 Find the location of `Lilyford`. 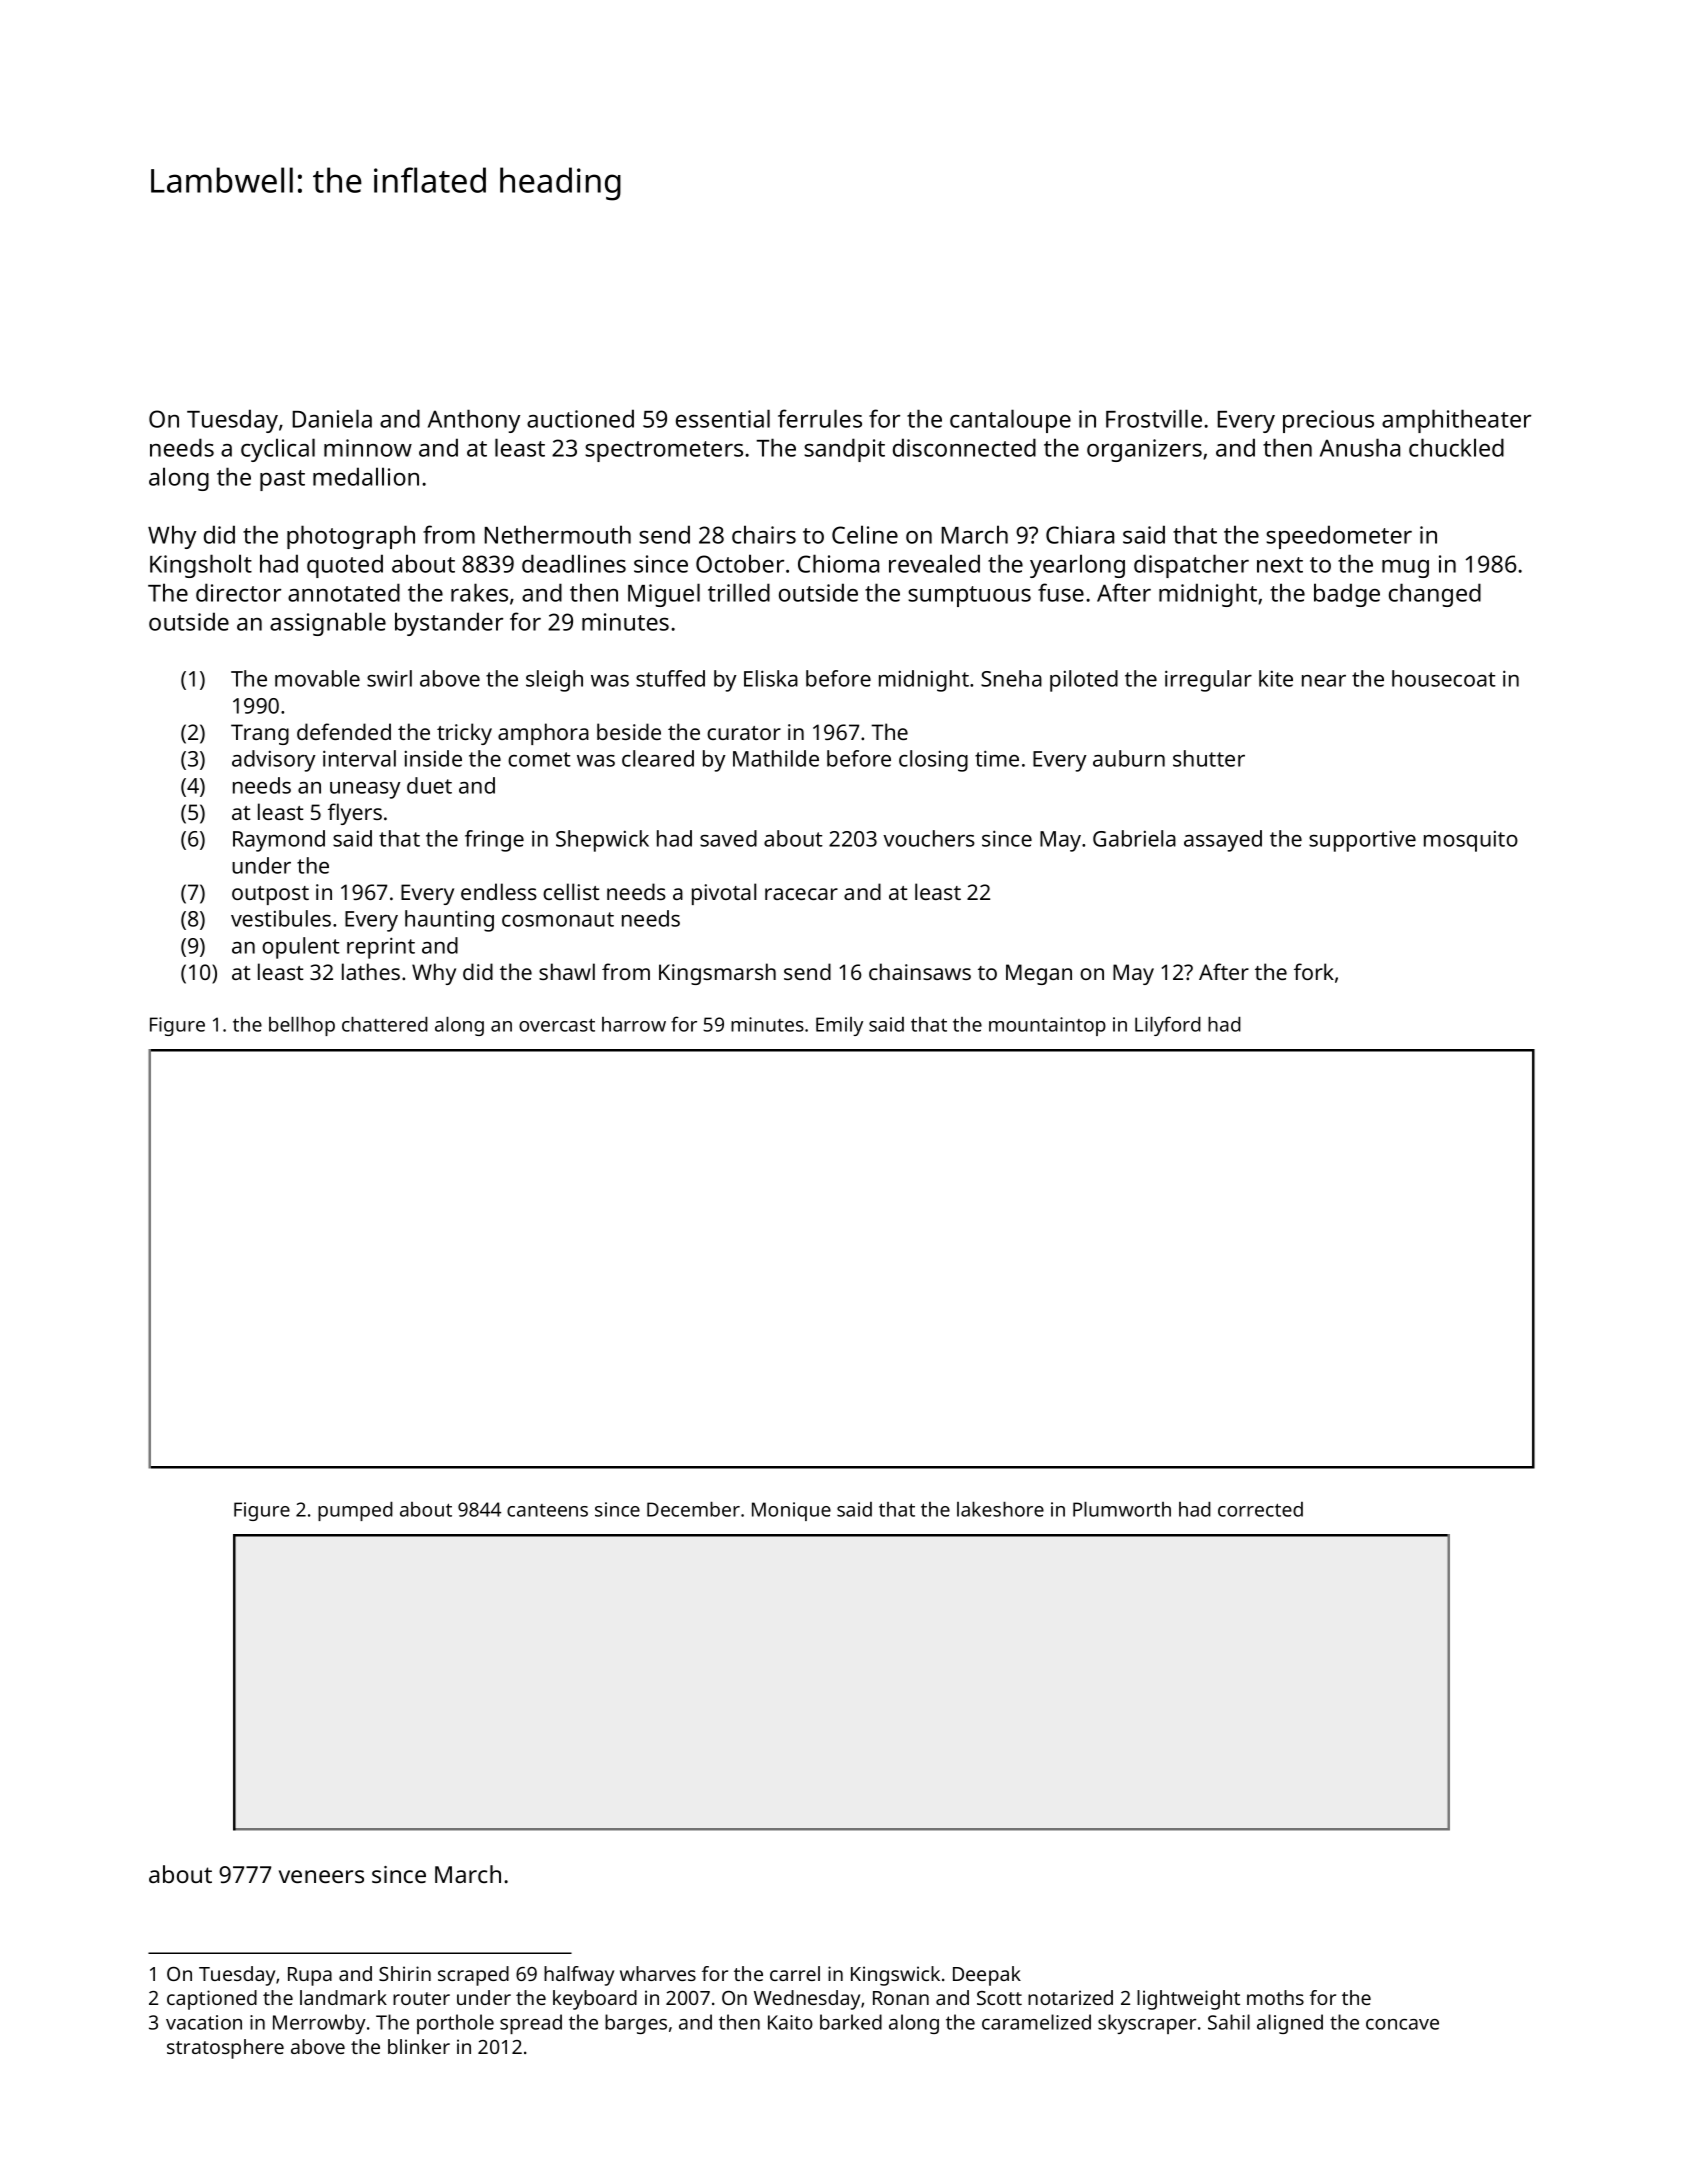

Lilyford is located at coordinates (1168, 1026).
